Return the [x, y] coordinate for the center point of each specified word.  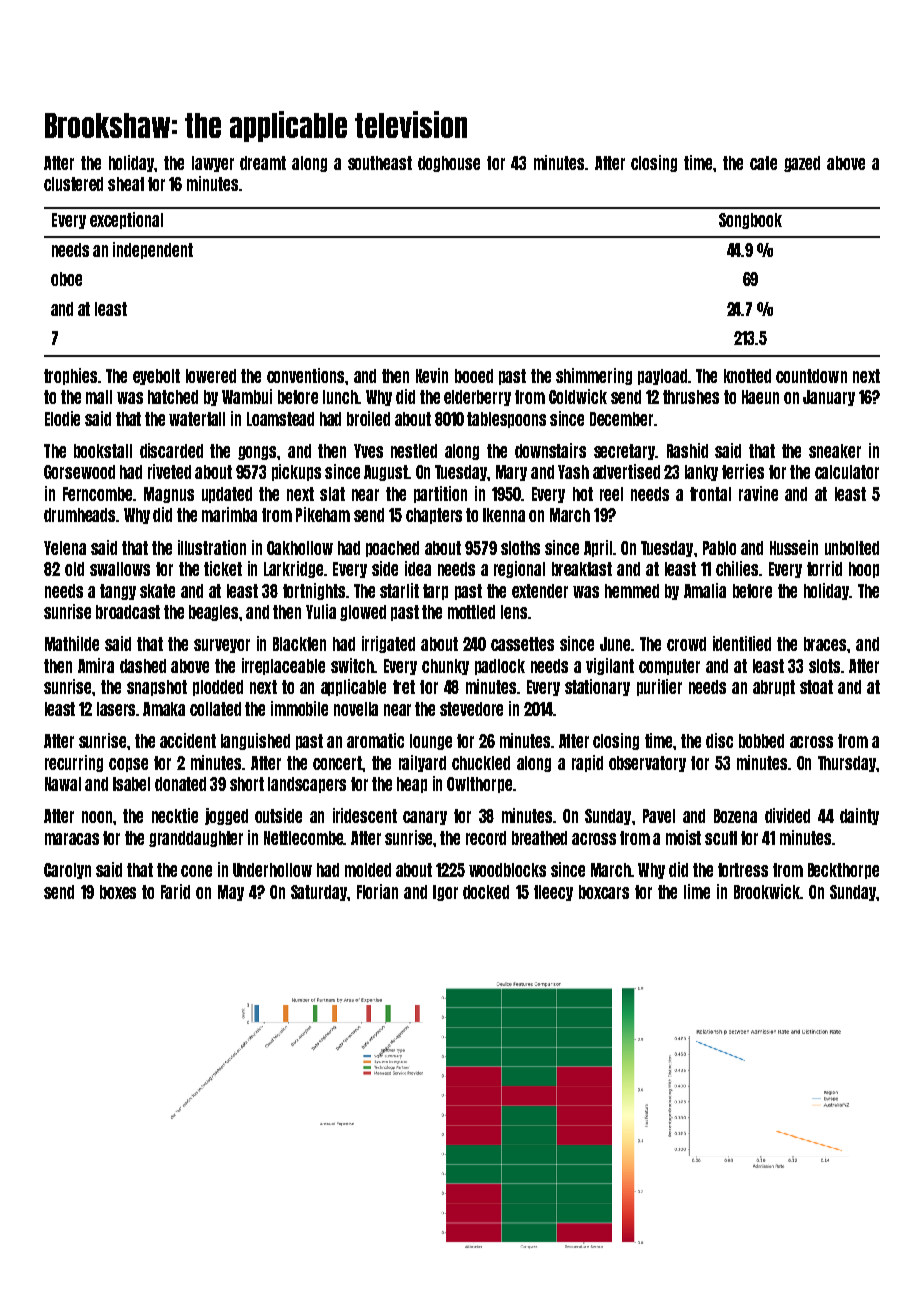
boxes [118, 892]
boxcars [604, 892]
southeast [380, 163]
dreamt [263, 163]
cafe [763, 163]
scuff [721, 838]
